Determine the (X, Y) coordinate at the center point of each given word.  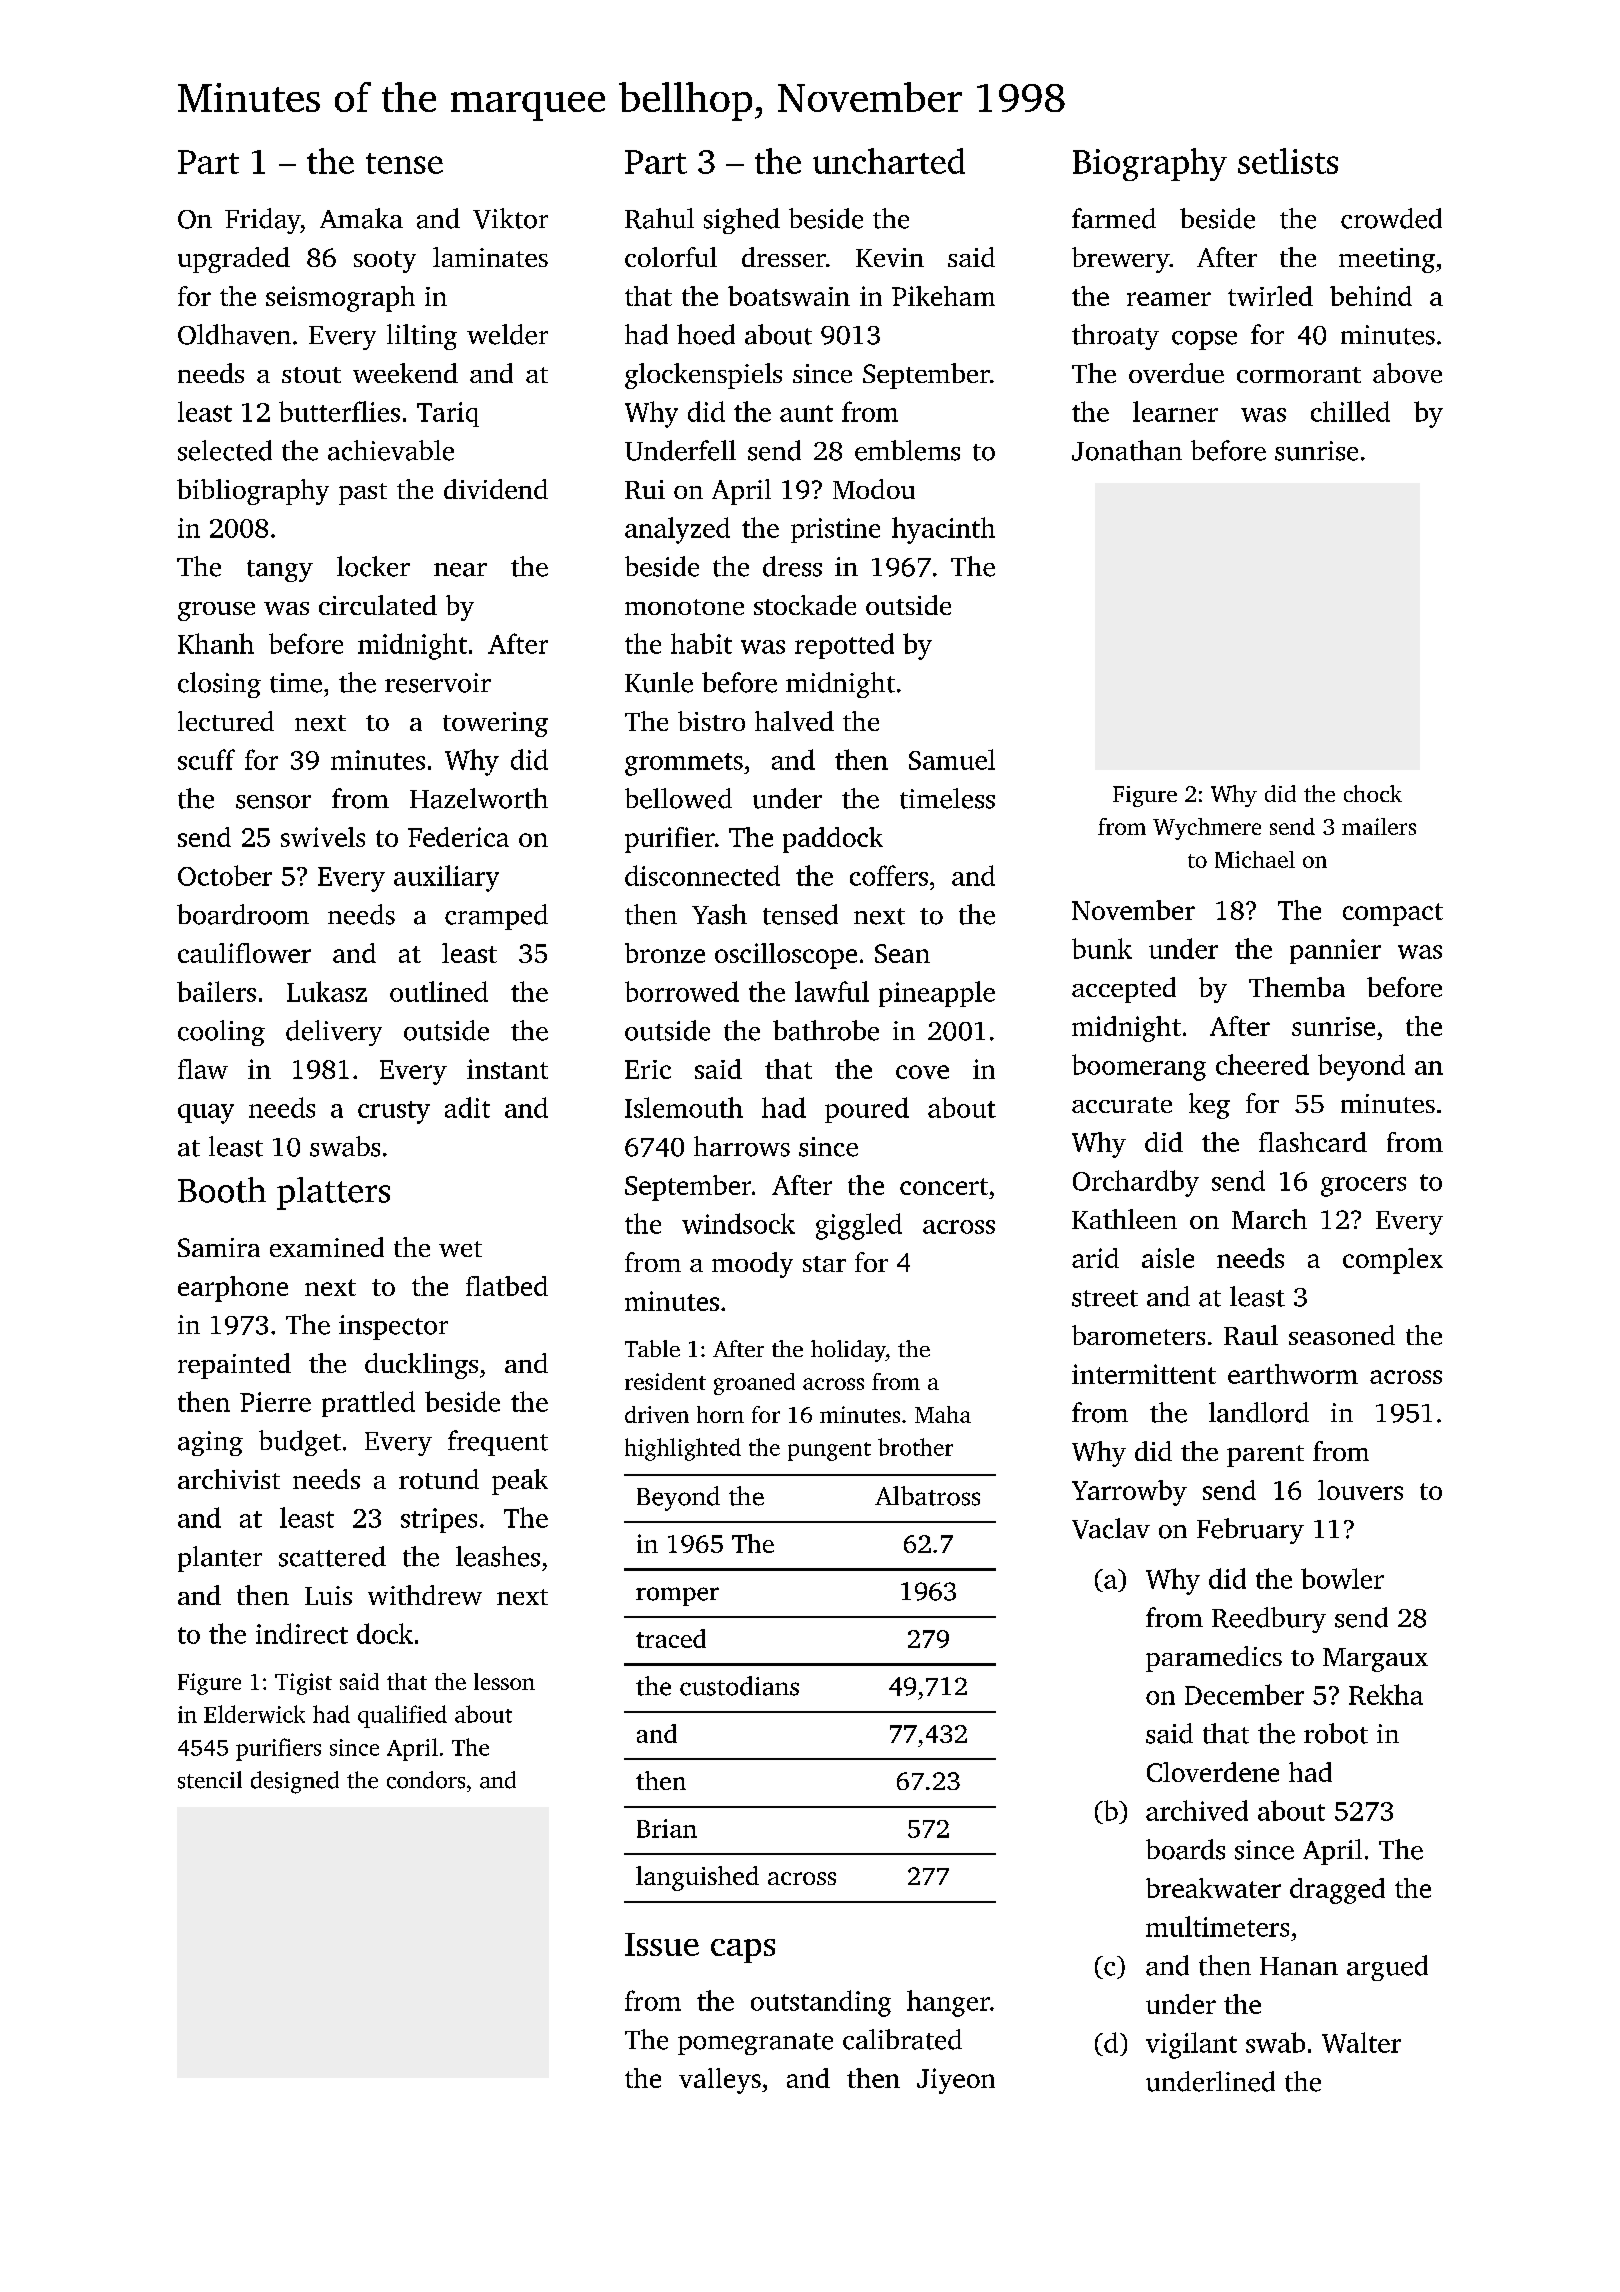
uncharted (889, 161)
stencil (210, 1780)
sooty (385, 262)
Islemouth (684, 1107)
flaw (203, 1069)
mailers (1379, 826)
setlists (1288, 161)
